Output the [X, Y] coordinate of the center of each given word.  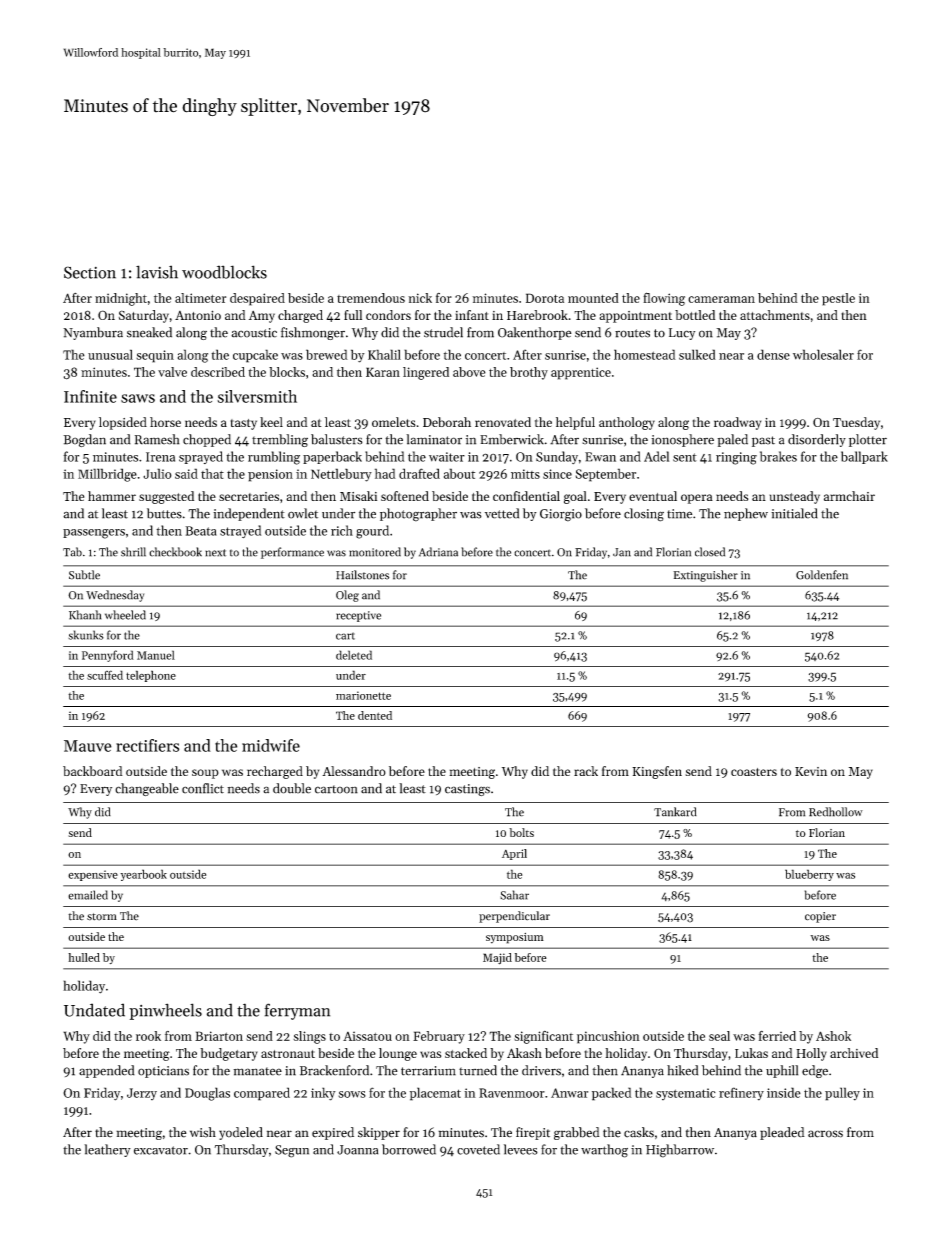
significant [543, 1037]
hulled [84, 957]
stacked [466, 1053]
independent [249, 514]
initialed [794, 513]
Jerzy [142, 1094]
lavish [157, 272]
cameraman [721, 299]
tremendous [371, 298]
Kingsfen [657, 772]
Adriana [438, 552]
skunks [86, 635]
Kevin [811, 771]
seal [719, 1036]
